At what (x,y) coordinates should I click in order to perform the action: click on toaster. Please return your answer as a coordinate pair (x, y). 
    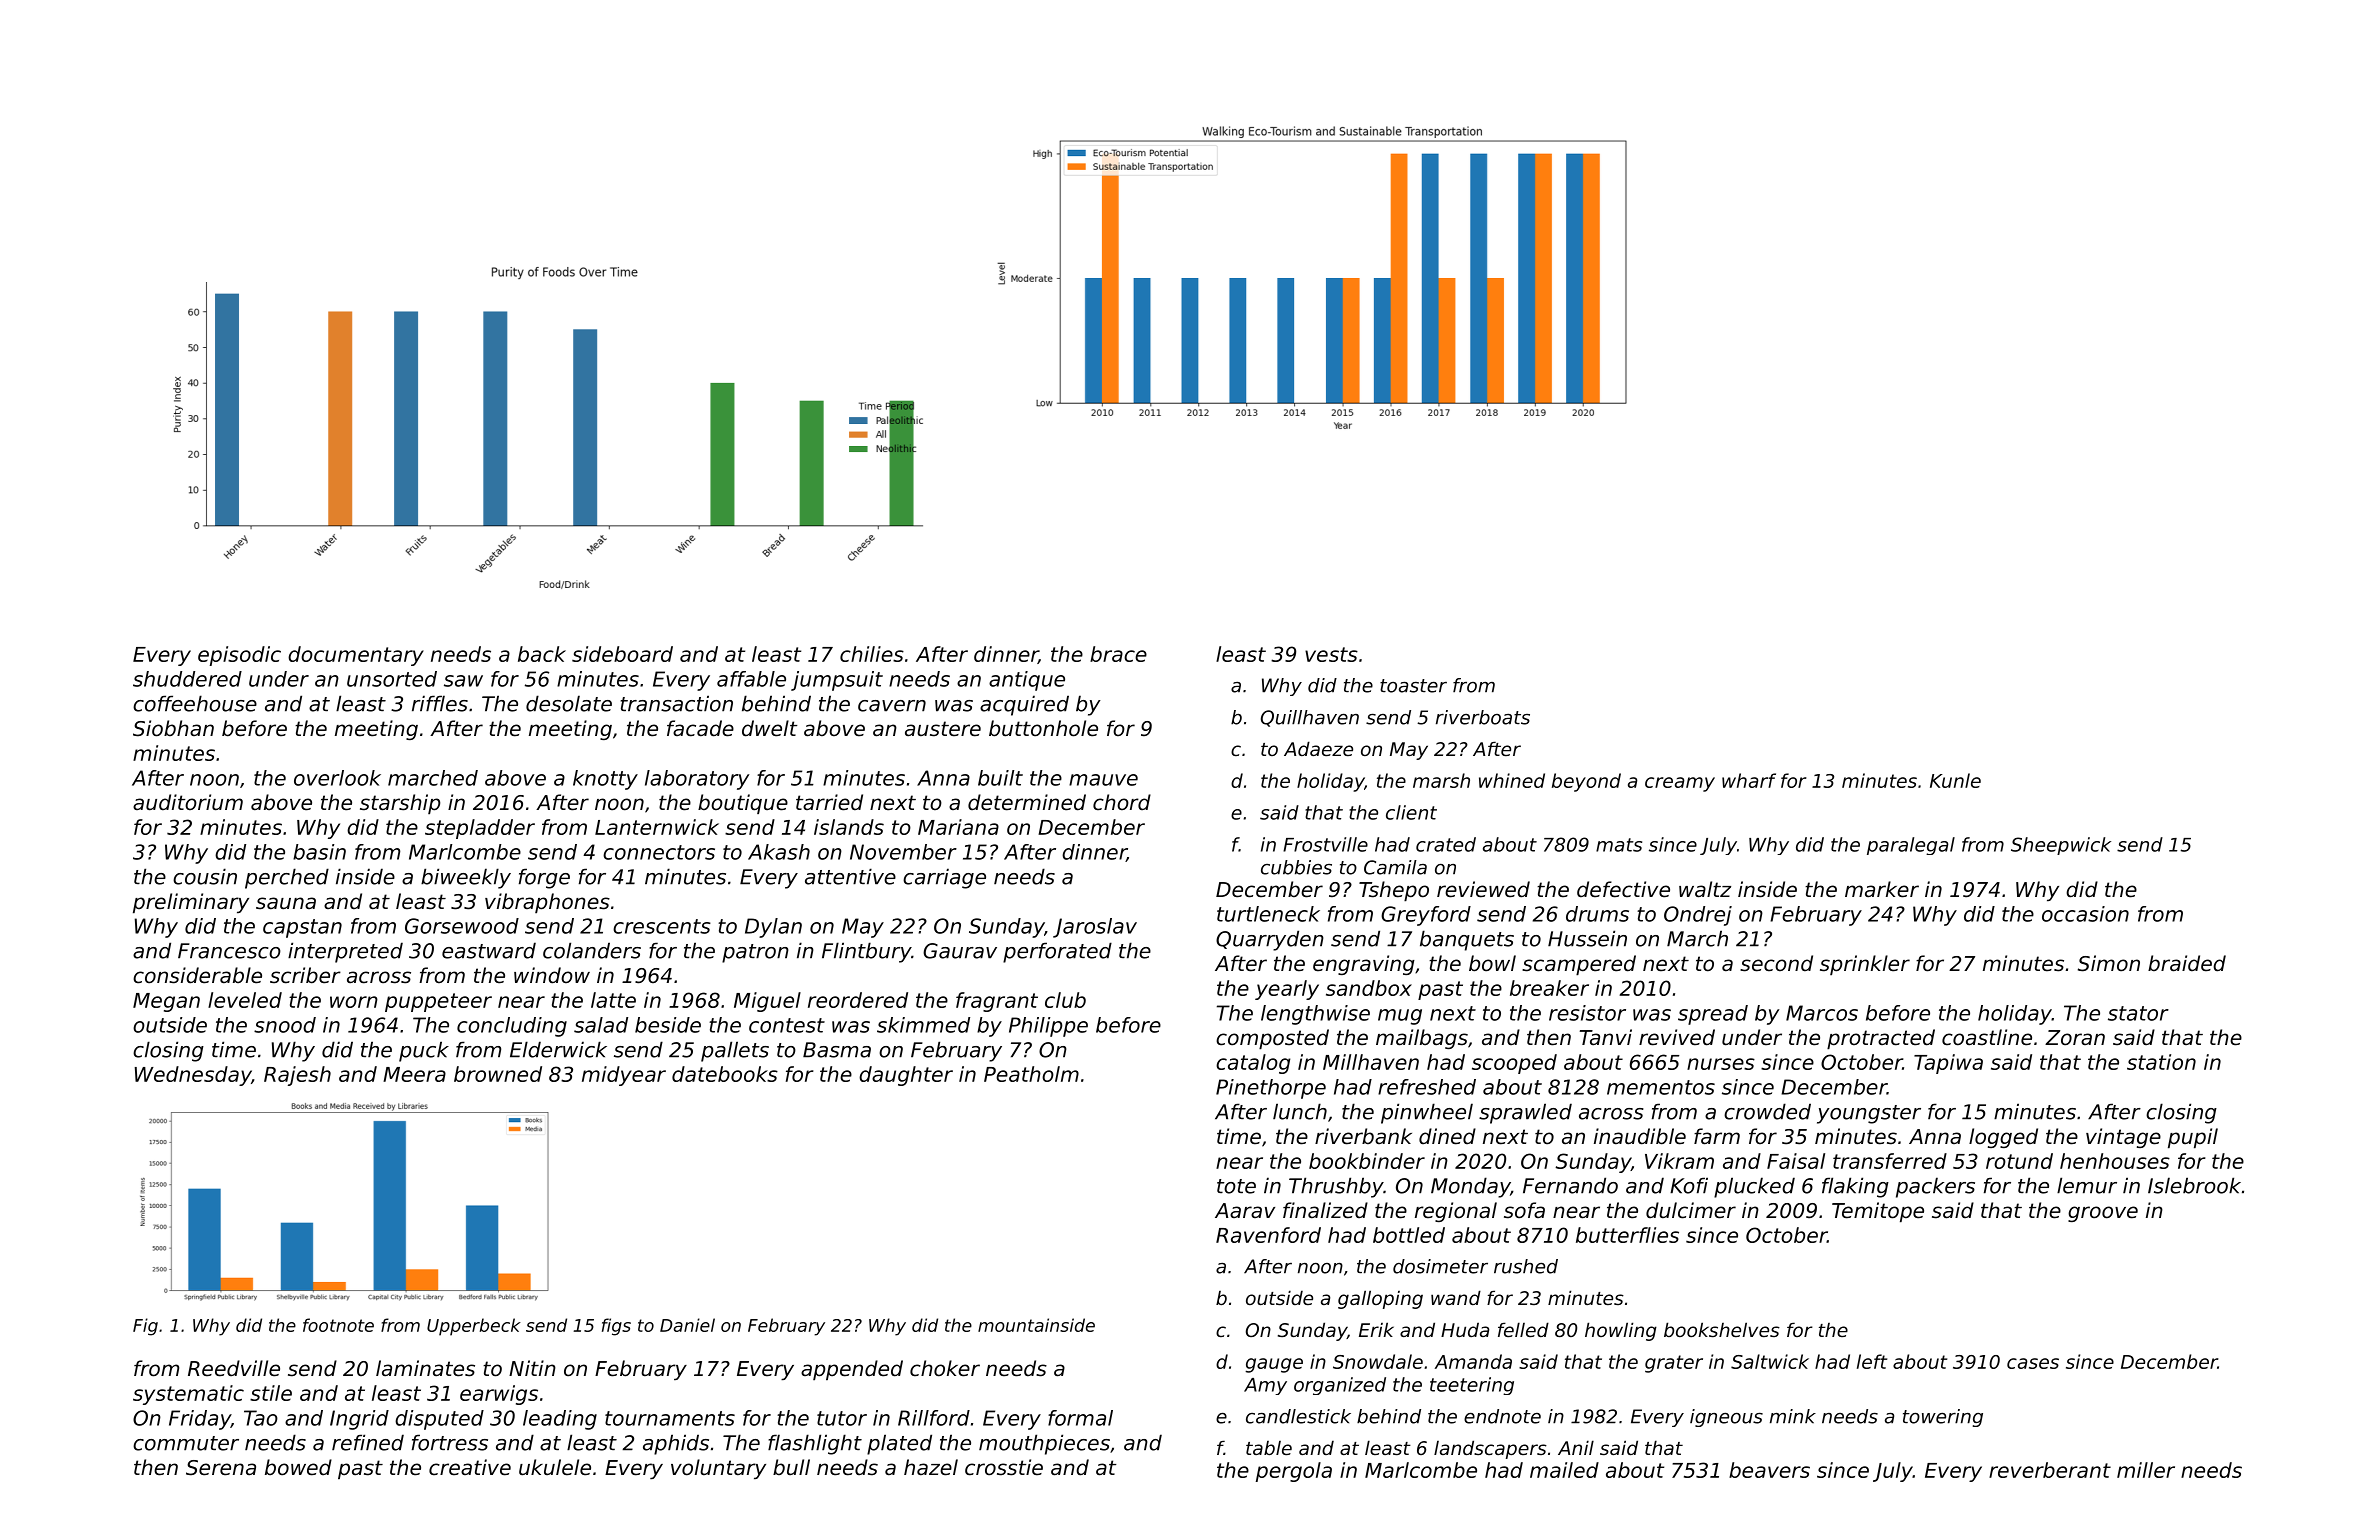
    Looking at the image, I should click on (1413, 686).
